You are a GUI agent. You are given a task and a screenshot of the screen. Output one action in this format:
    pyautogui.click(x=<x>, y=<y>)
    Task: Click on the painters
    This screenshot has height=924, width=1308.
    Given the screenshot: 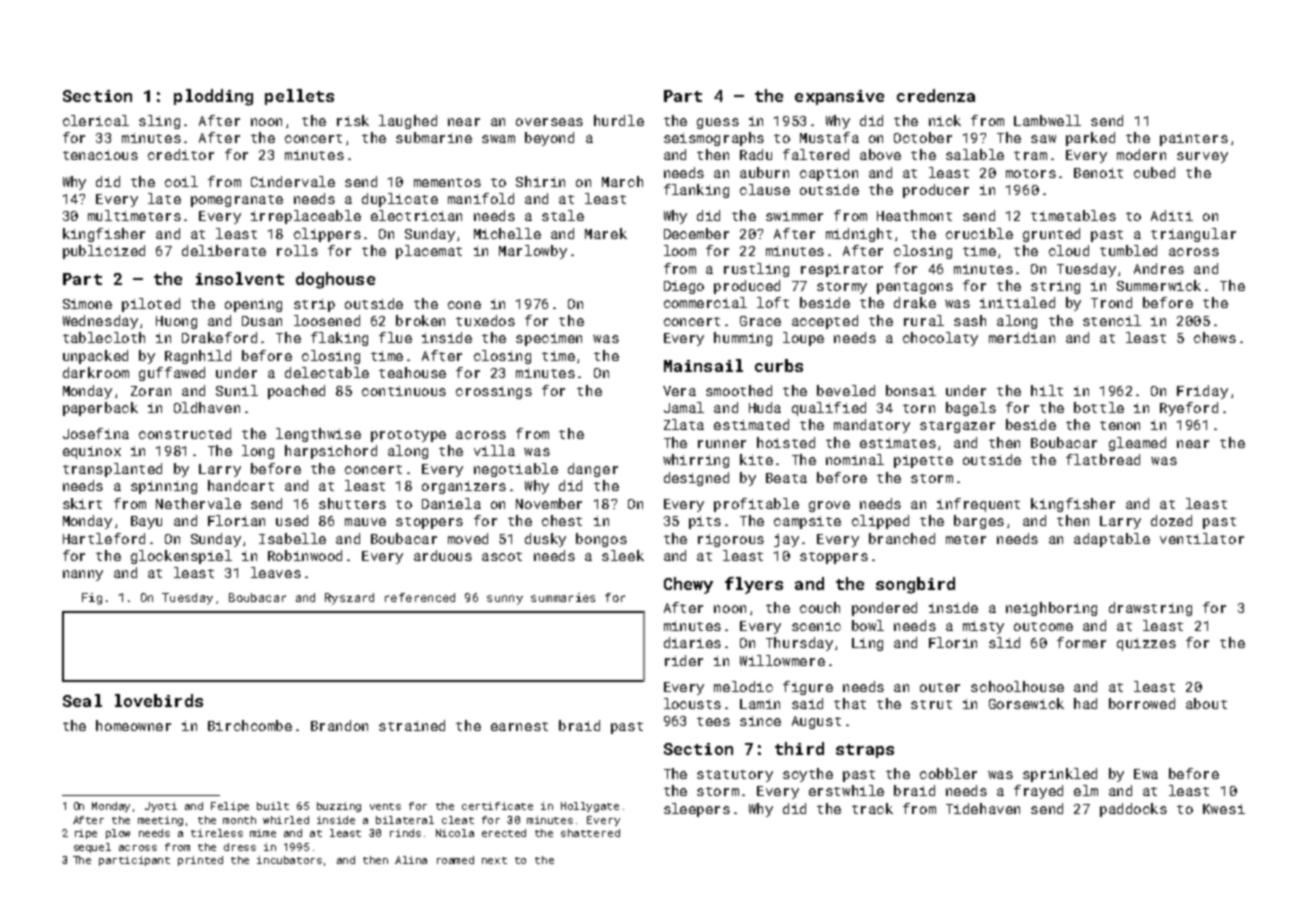 What is the action you would take?
    pyautogui.click(x=1194, y=139)
